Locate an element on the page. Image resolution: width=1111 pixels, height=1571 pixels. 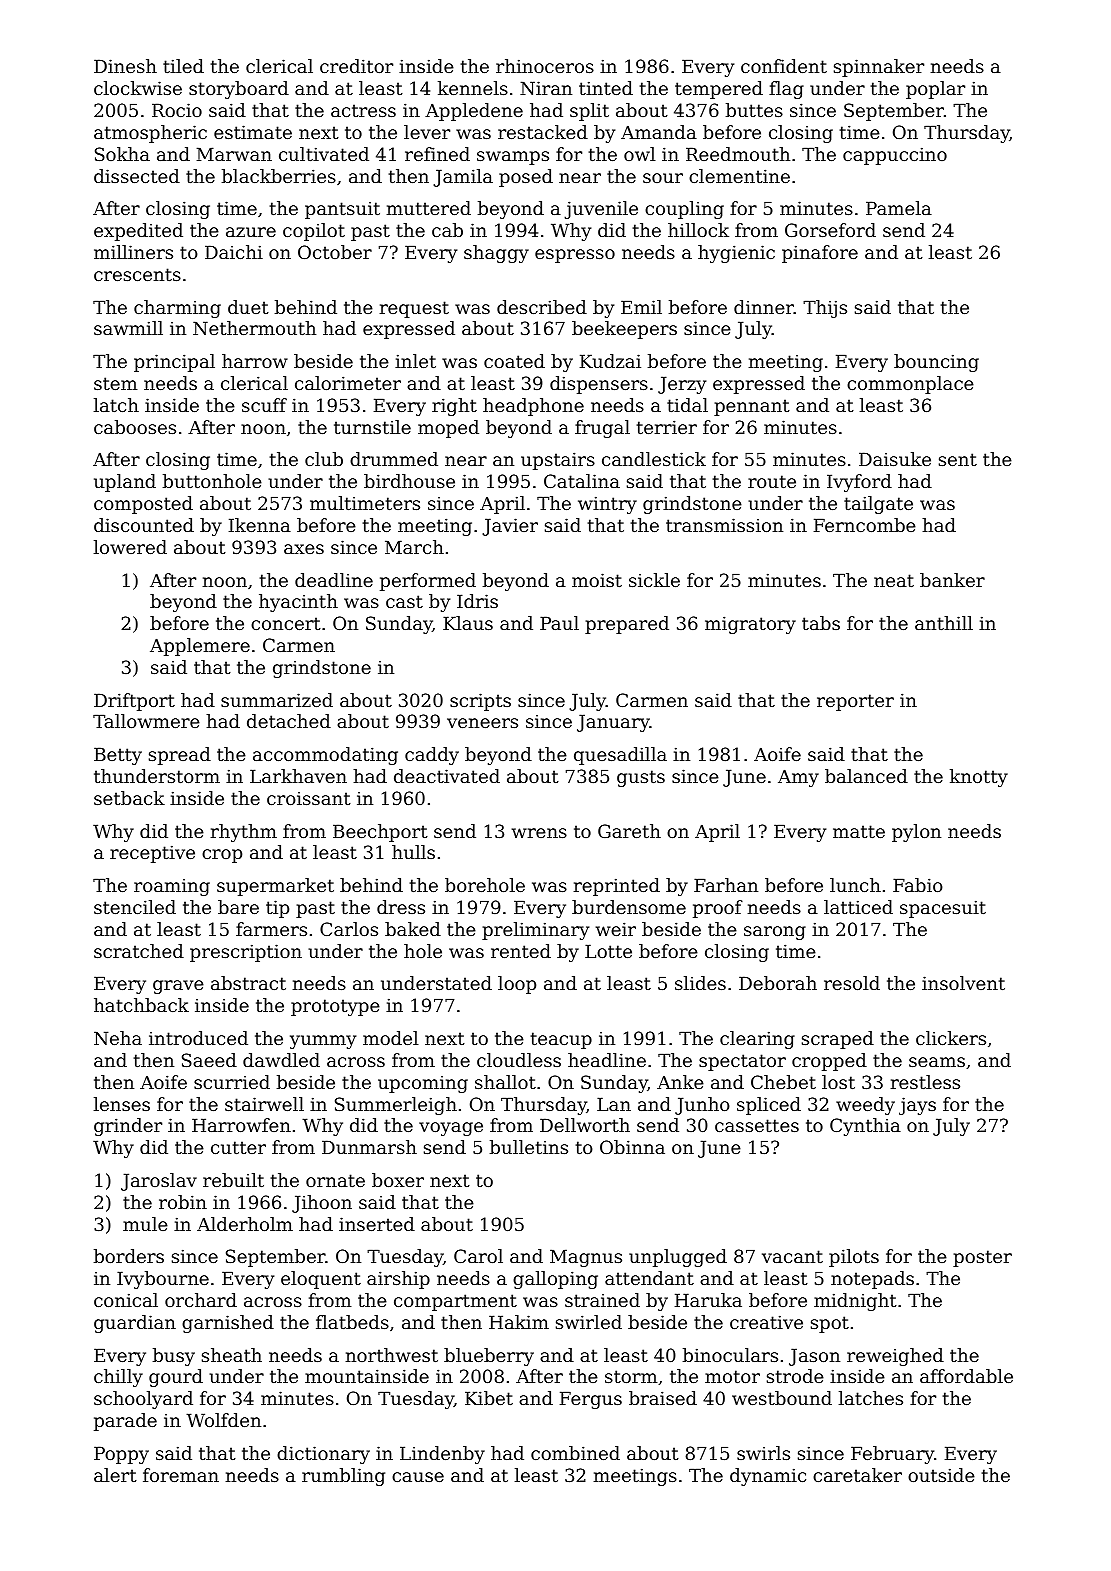
spinnaker is located at coordinates (879, 68).
